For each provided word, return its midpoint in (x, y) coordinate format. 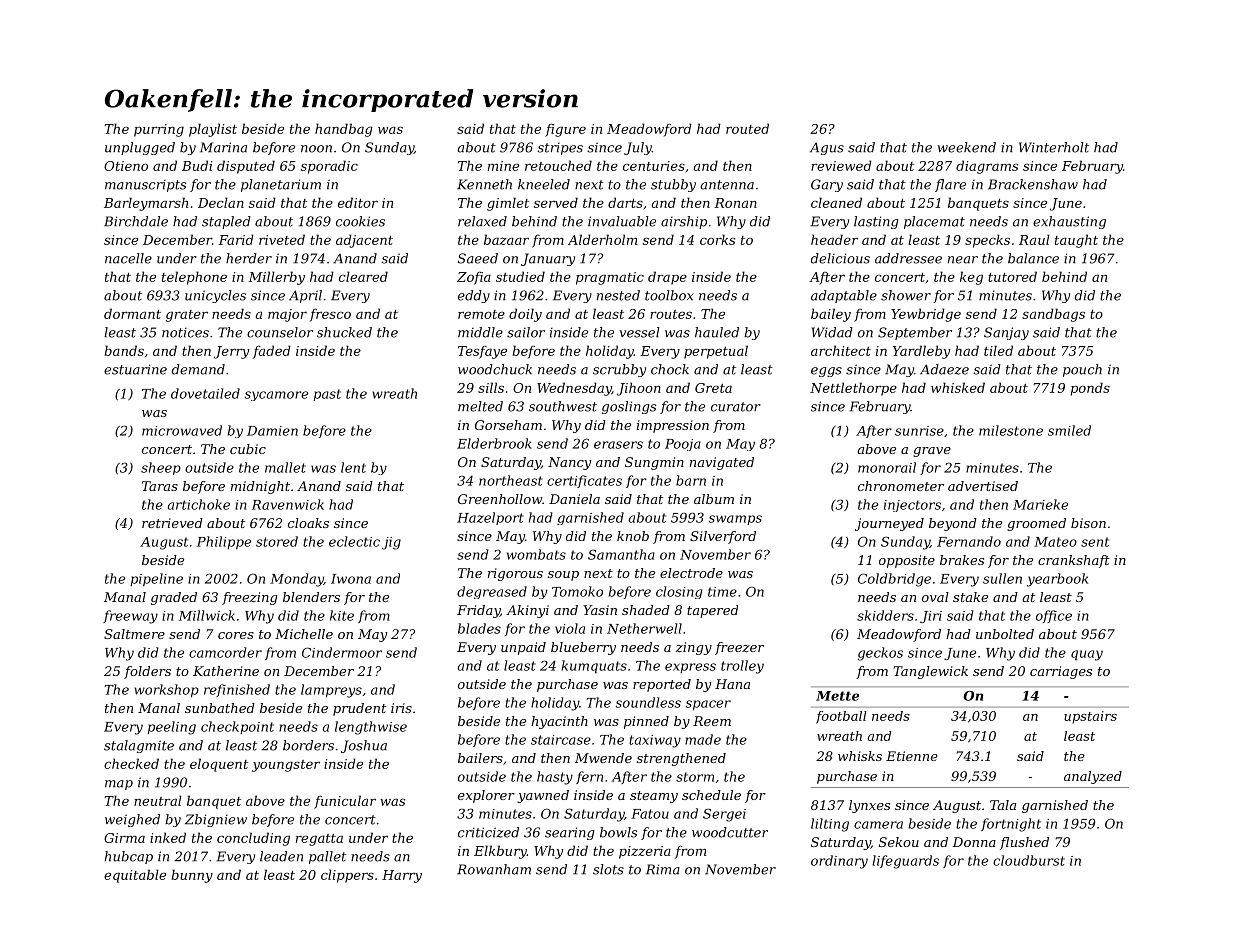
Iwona (351, 579)
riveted (282, 239)
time (722, 592)
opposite (907, 561)
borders (308, 745)
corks (717, 239)
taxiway (655, 741)
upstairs (1090, 717)
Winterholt (1054, 147)
